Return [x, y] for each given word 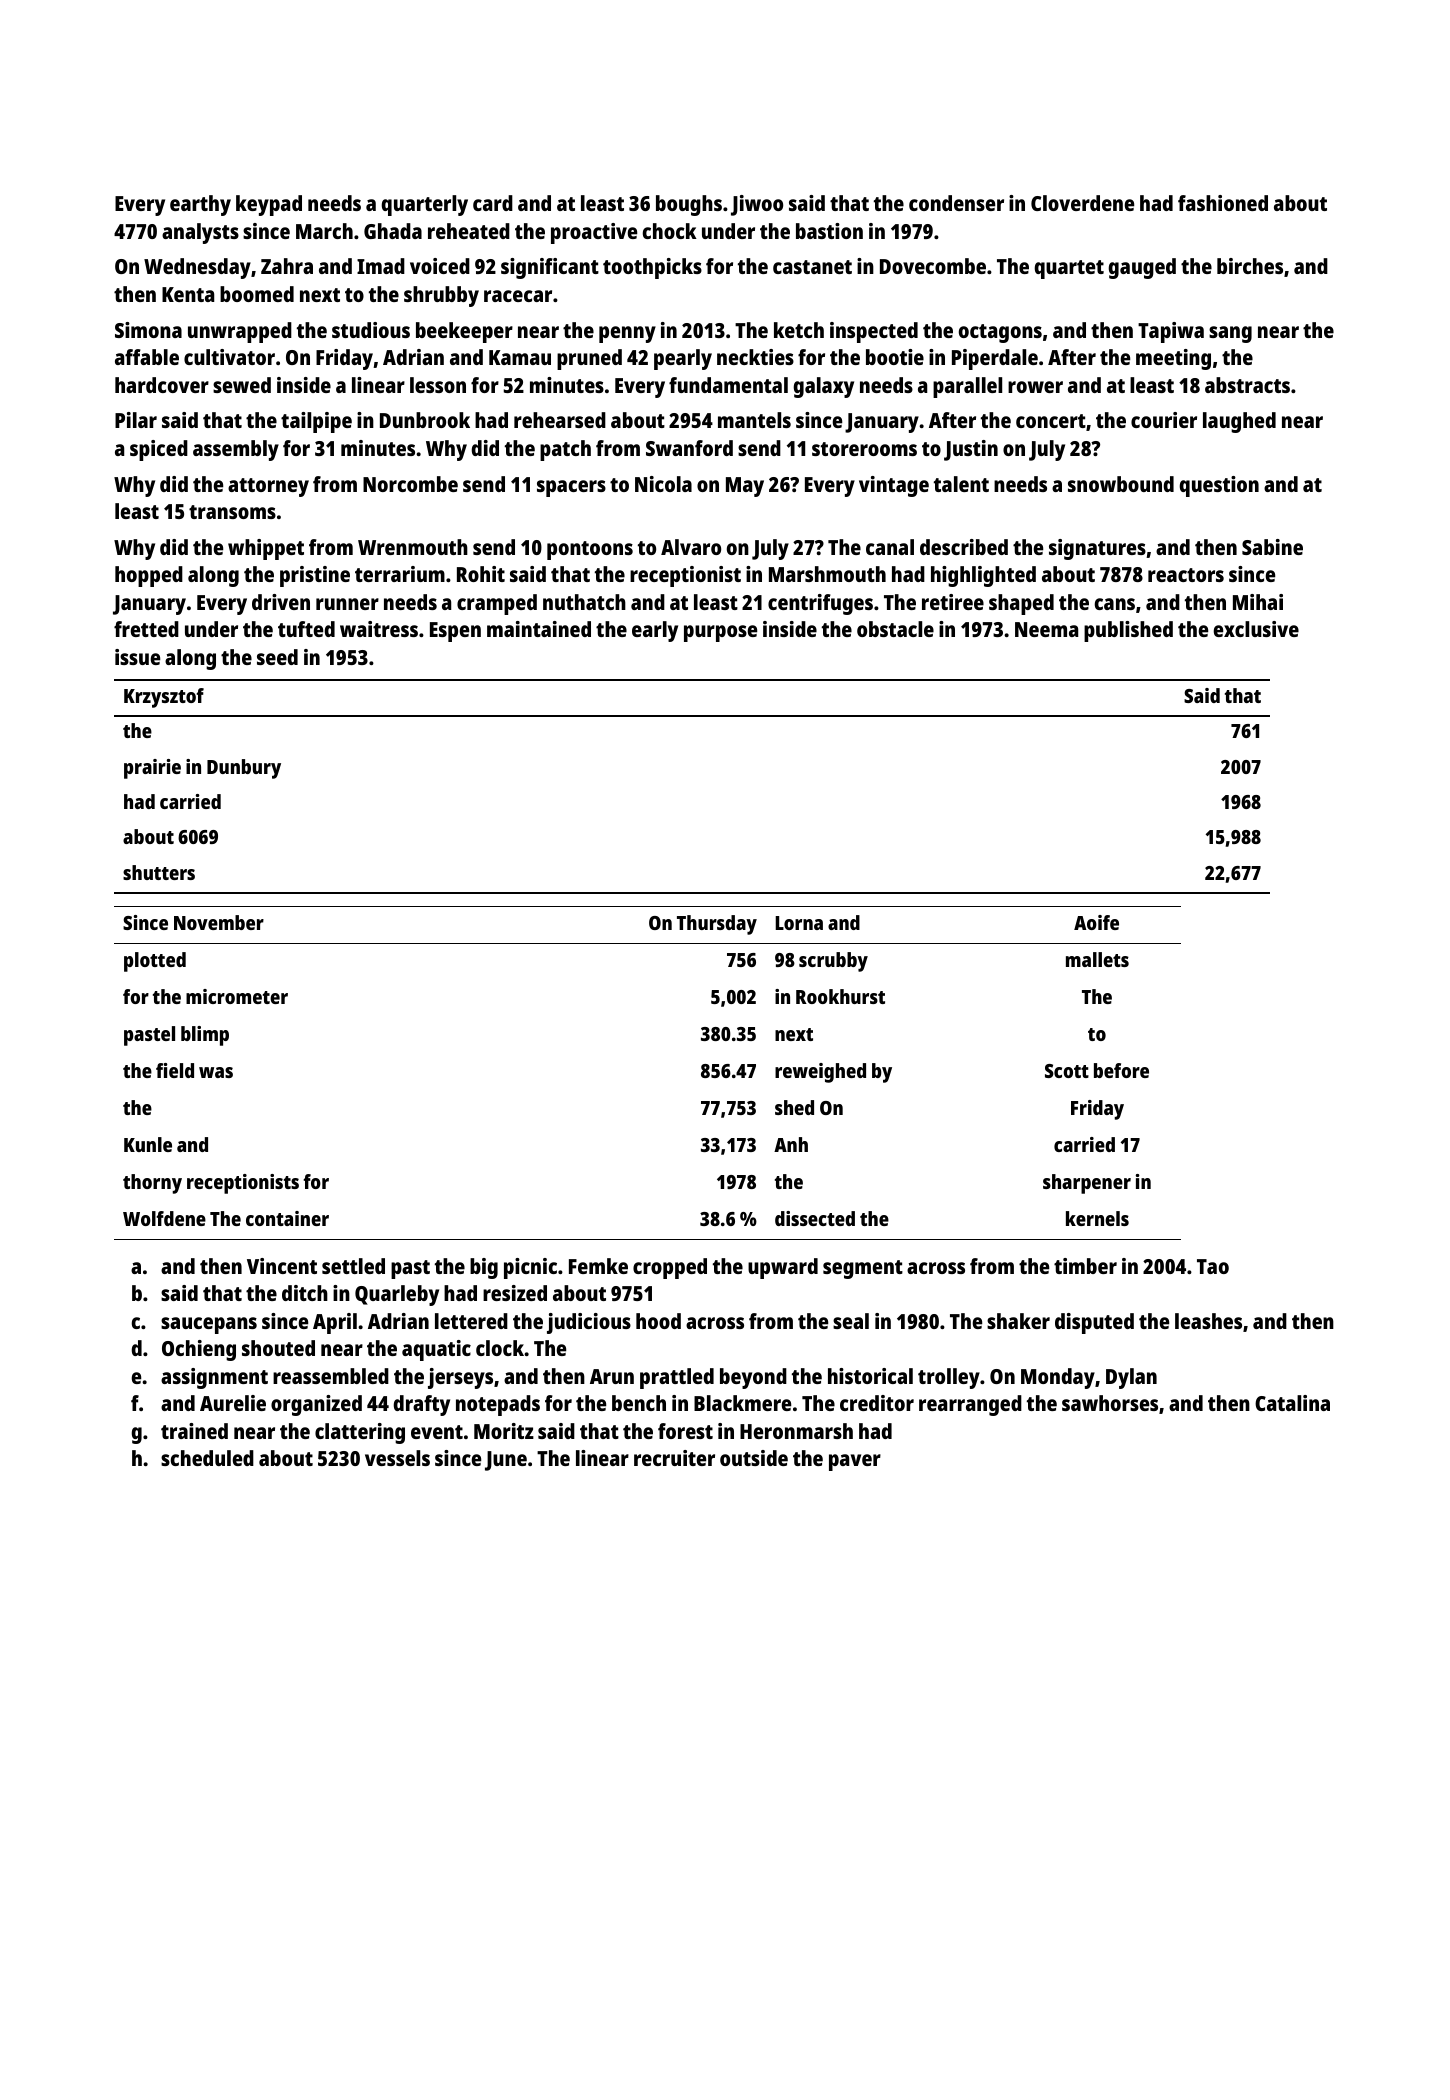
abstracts [1247, 385]
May [745, 487]
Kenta [188, 294]
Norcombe [410, 484]
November [219, 922]
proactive [594, 233]
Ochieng [199, 1350]
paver [855, 1462]
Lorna [799, 923]
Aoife [1096, 922]
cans [1115, 604]
